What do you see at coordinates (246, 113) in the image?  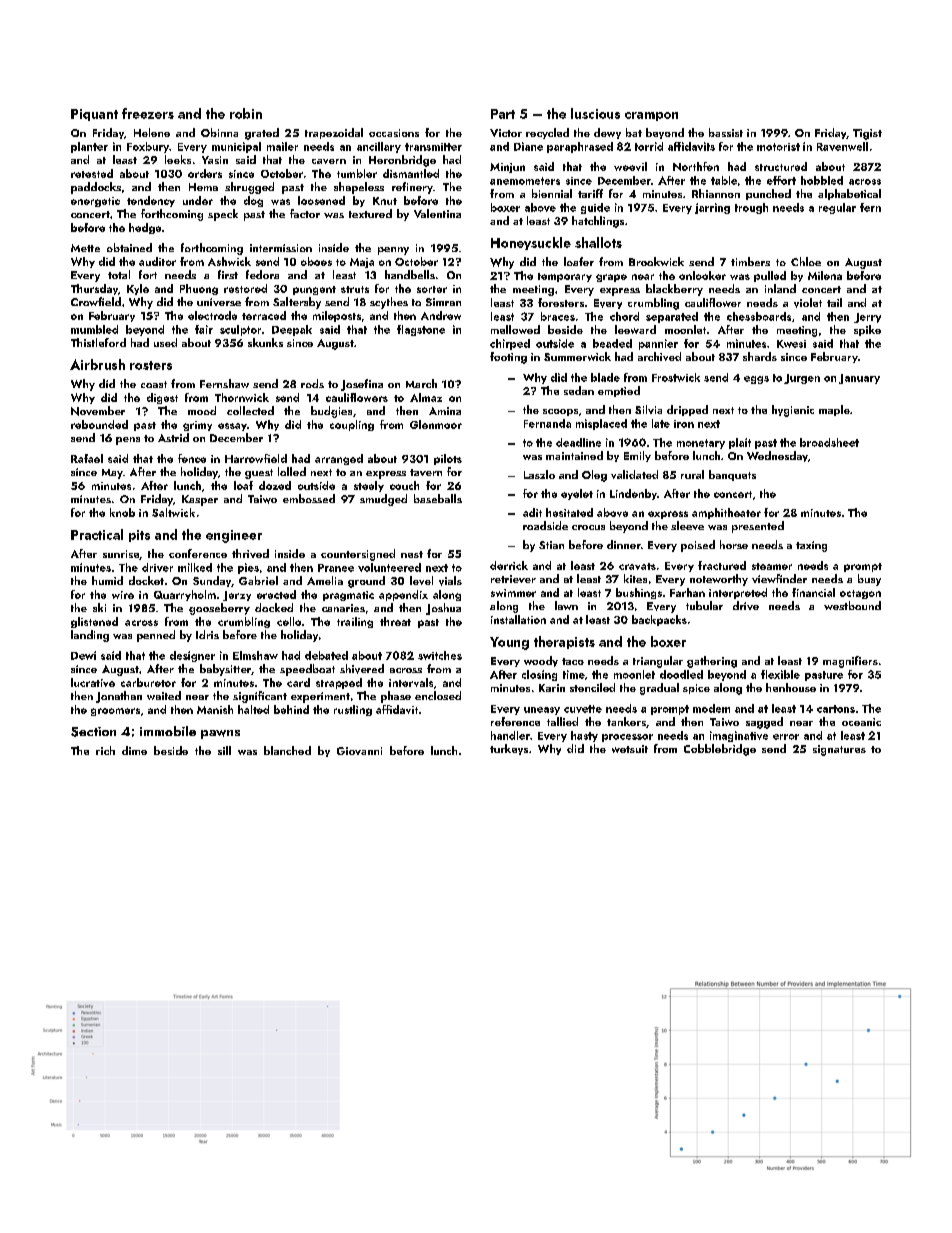 I see `robin` at bounding box center [246, 113].
